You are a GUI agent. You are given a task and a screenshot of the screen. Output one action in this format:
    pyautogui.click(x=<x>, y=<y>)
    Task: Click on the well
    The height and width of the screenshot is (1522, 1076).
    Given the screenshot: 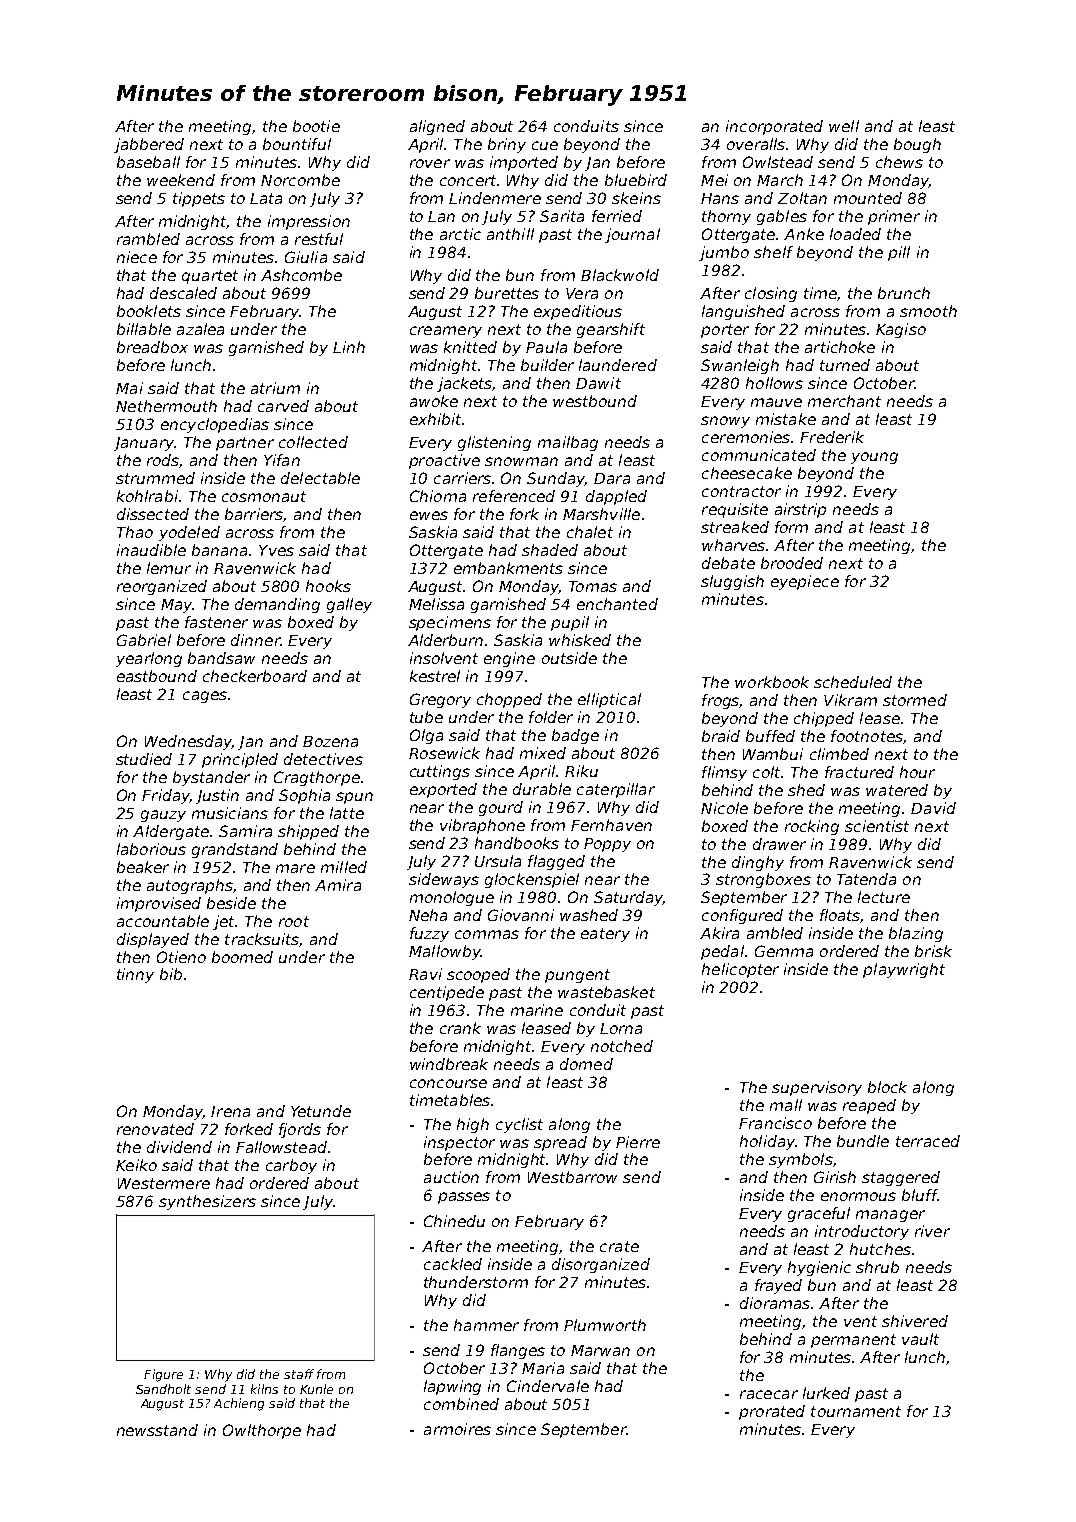 What is the action you would take?
    pyautogui.click(x=844, y=126)
